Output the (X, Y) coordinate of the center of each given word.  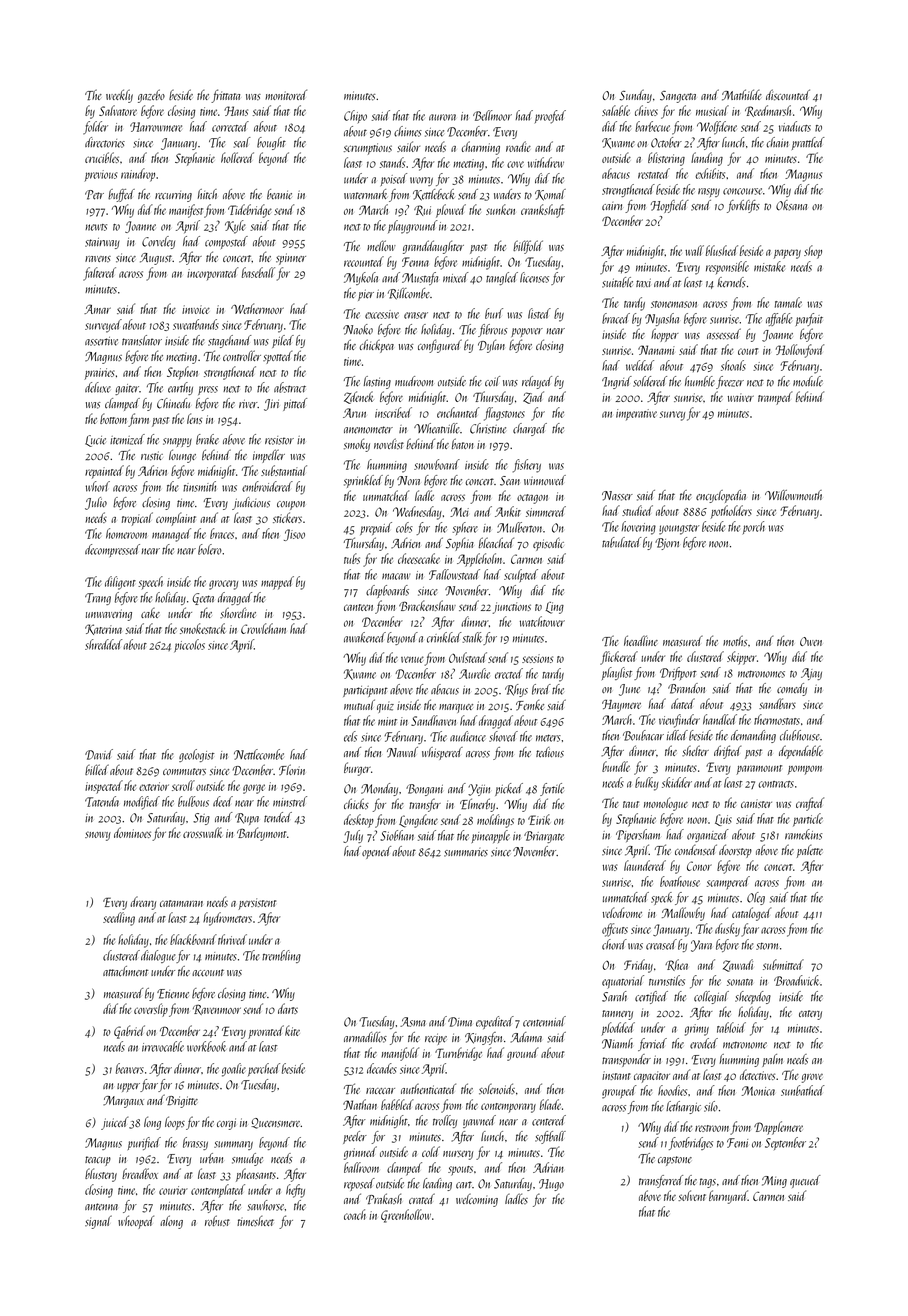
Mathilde (742, 95)
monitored (286, 94)
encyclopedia (721, 496)
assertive (101, 341)
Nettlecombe (259, 754)
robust (217, 1221)
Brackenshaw (427, 605)
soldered (650, 381)
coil (492, 381)
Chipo (355, 116)
